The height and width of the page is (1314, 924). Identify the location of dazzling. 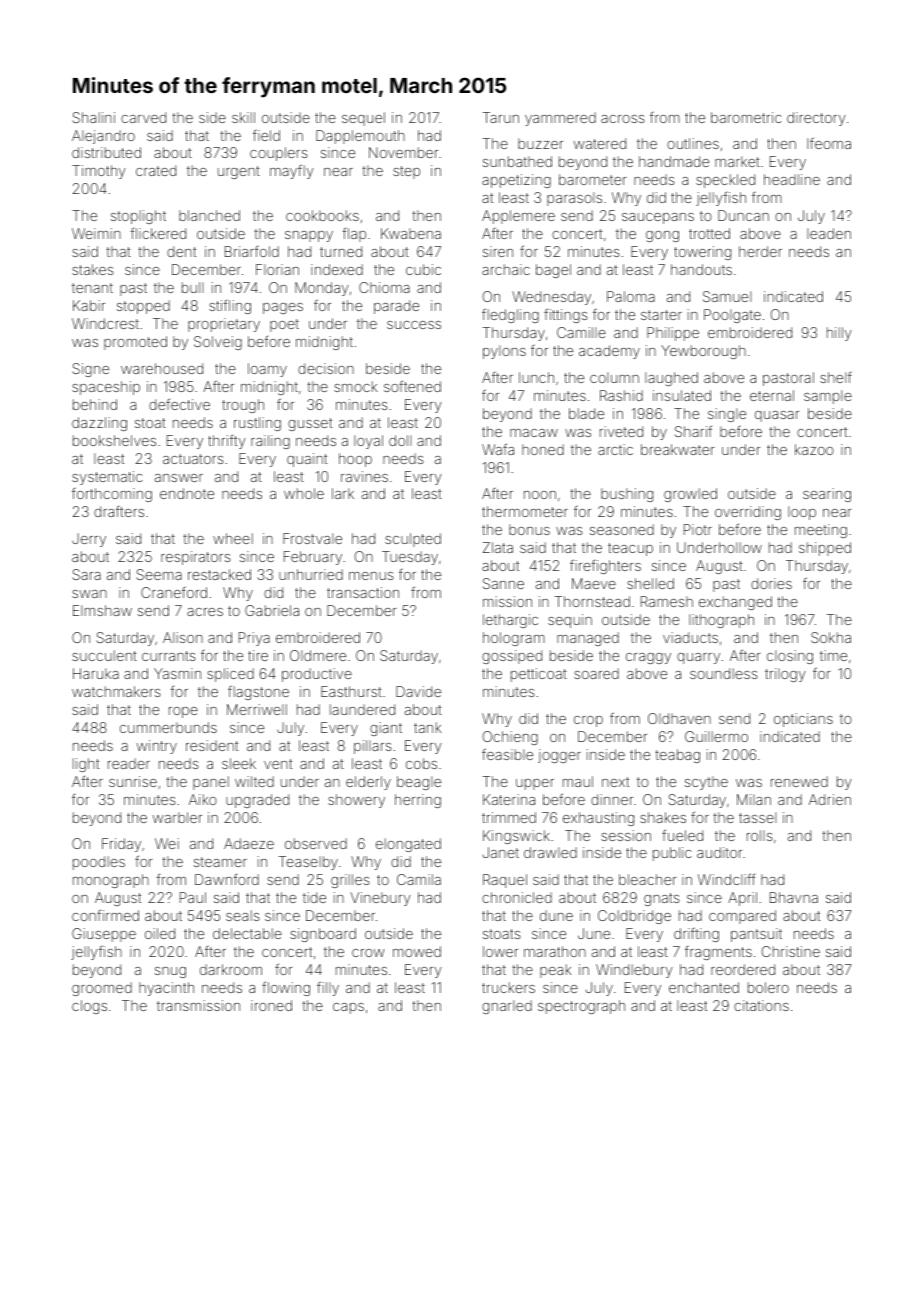
(99, 424).
